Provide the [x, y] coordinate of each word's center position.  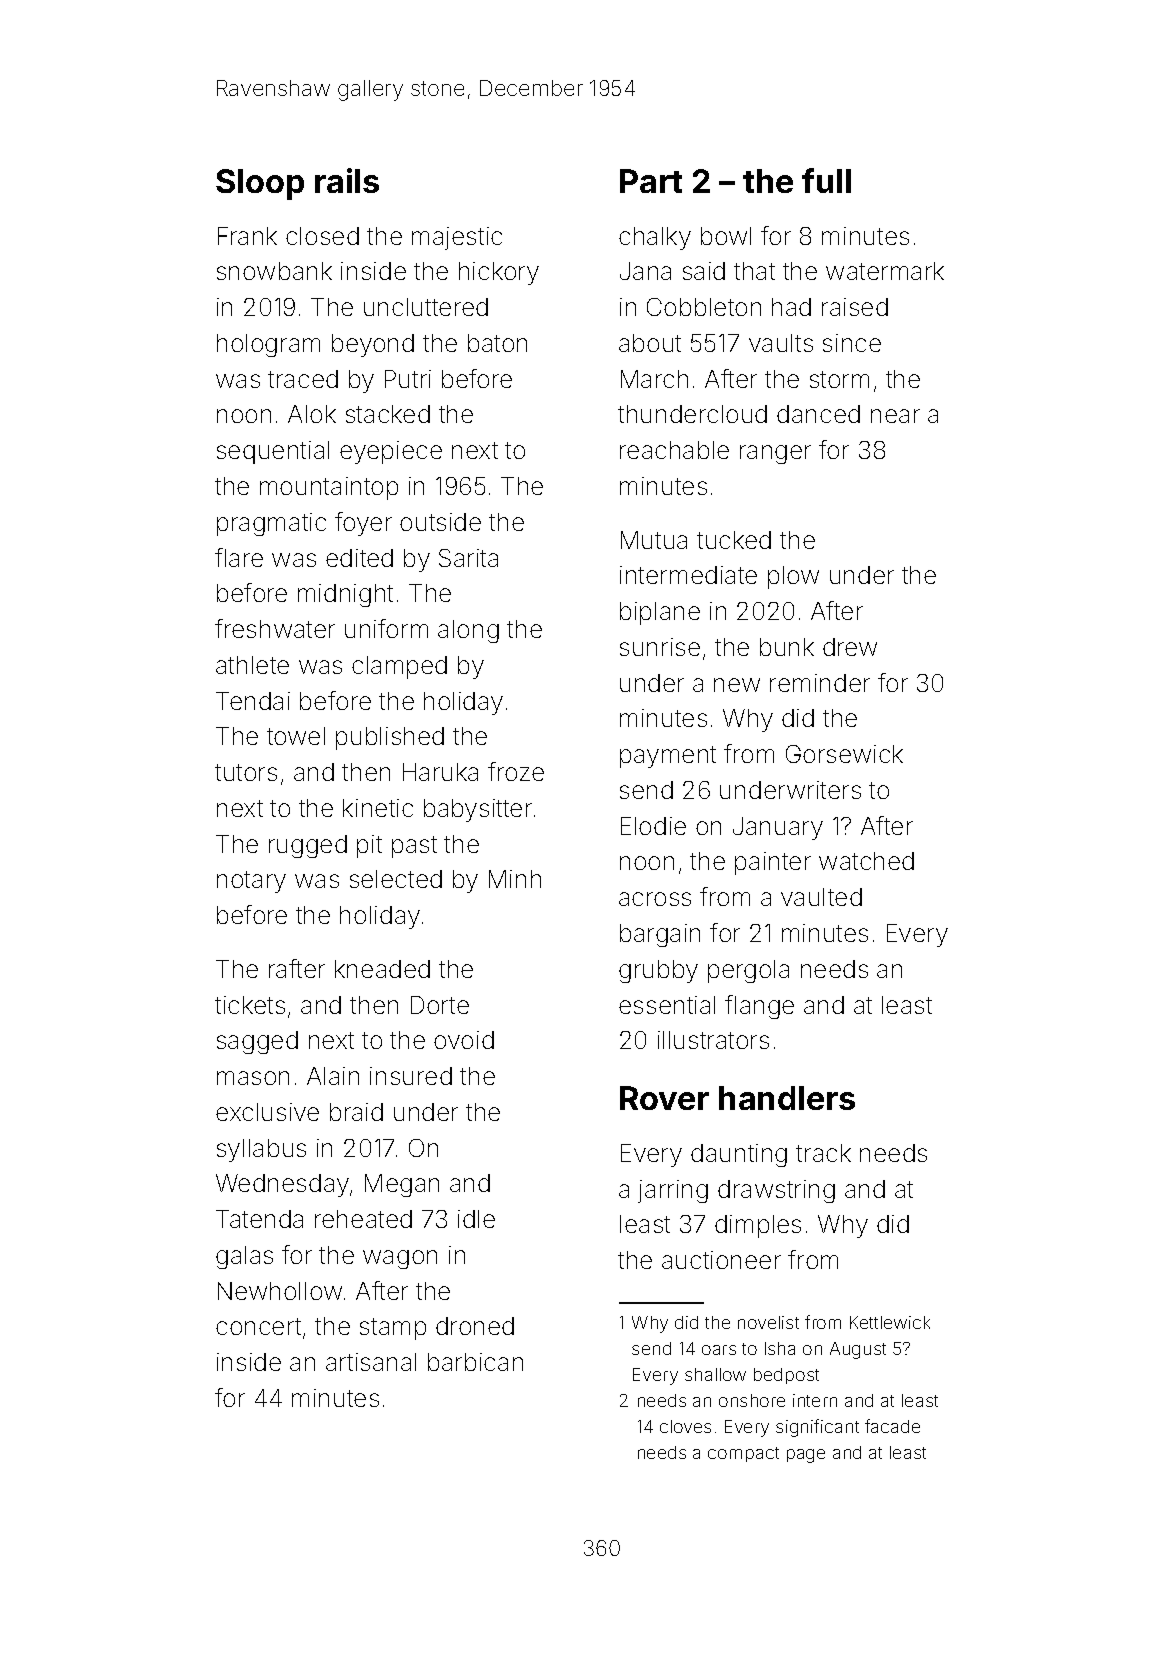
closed [322, 236]
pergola [748, 971]
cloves [685, 1426]
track [823, 1153]
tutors [246, 772]
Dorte [440, 1005]
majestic [457, 238]
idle [476, 1219]
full [826, 180]
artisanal [371, 1362]
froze [516, 771]
